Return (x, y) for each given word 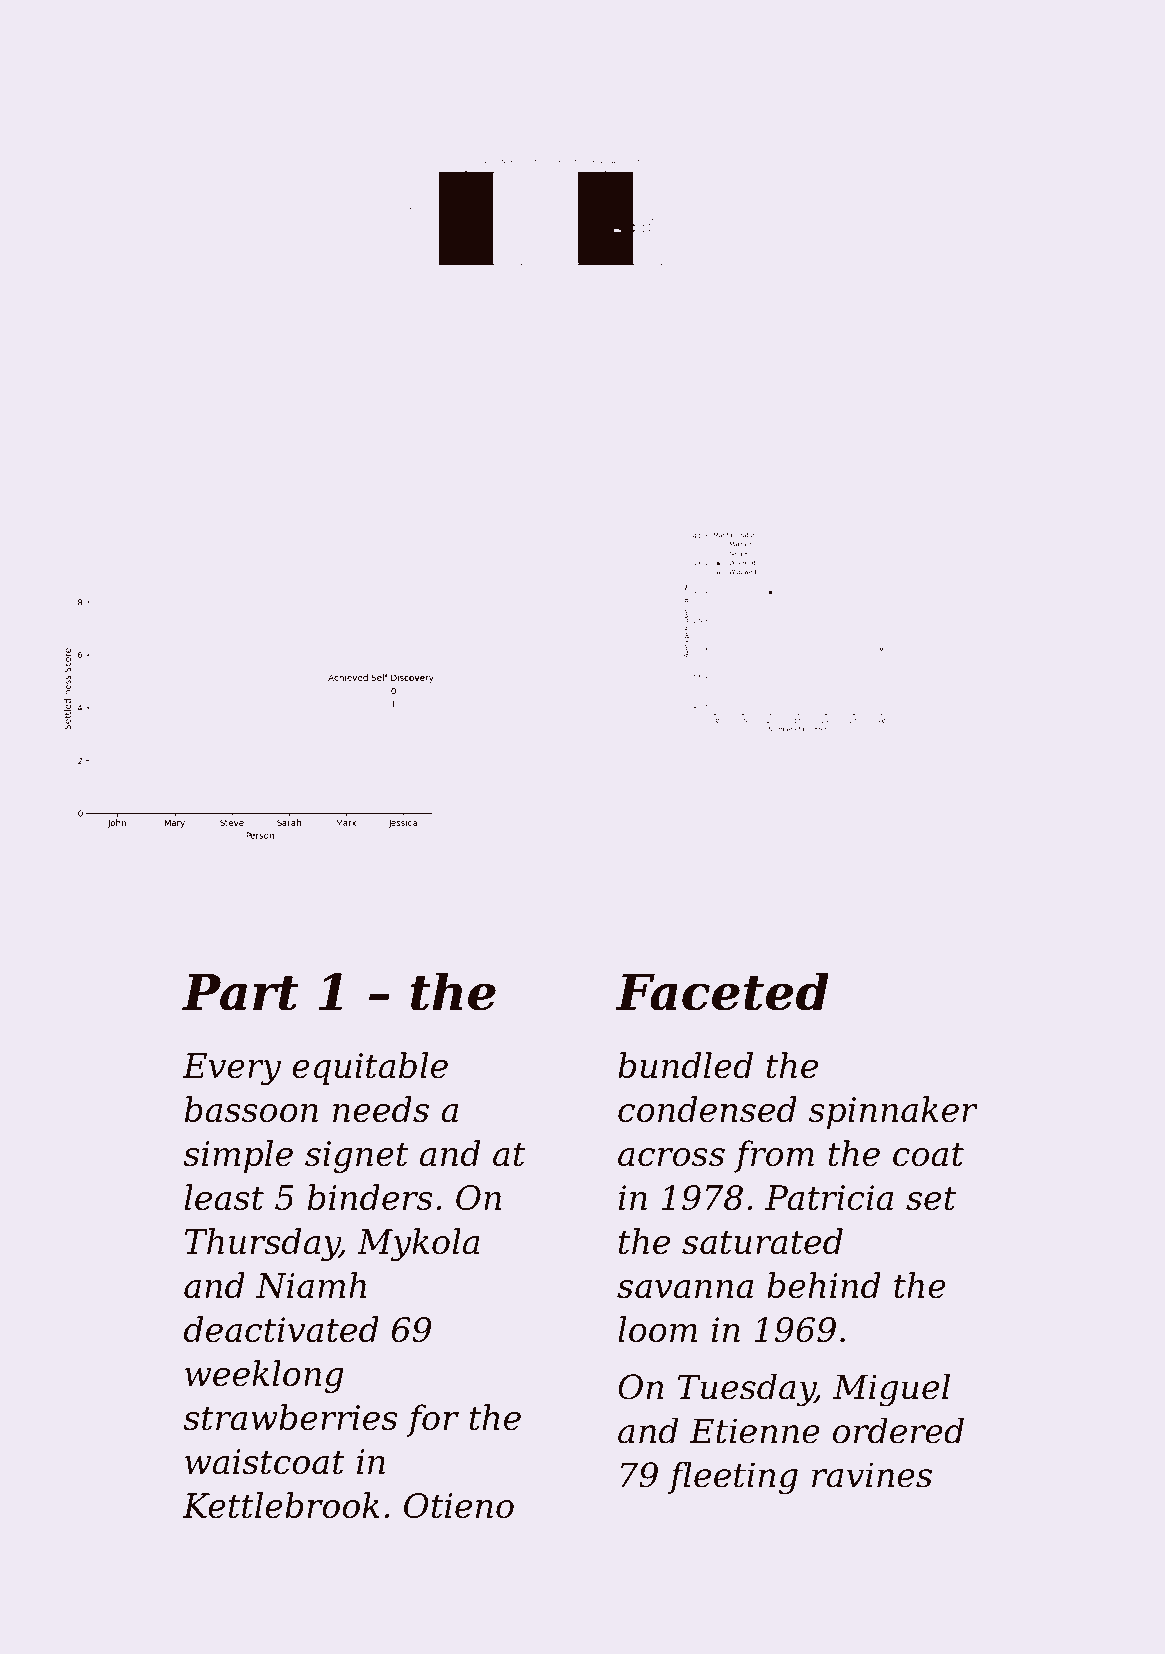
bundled (685, 1065)
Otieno (459, 1505)
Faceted (722, 991)
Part (240, 992)
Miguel (891, 1390)
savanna (685, 1289)
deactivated (281, 1329)
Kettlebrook (281, 1505)
